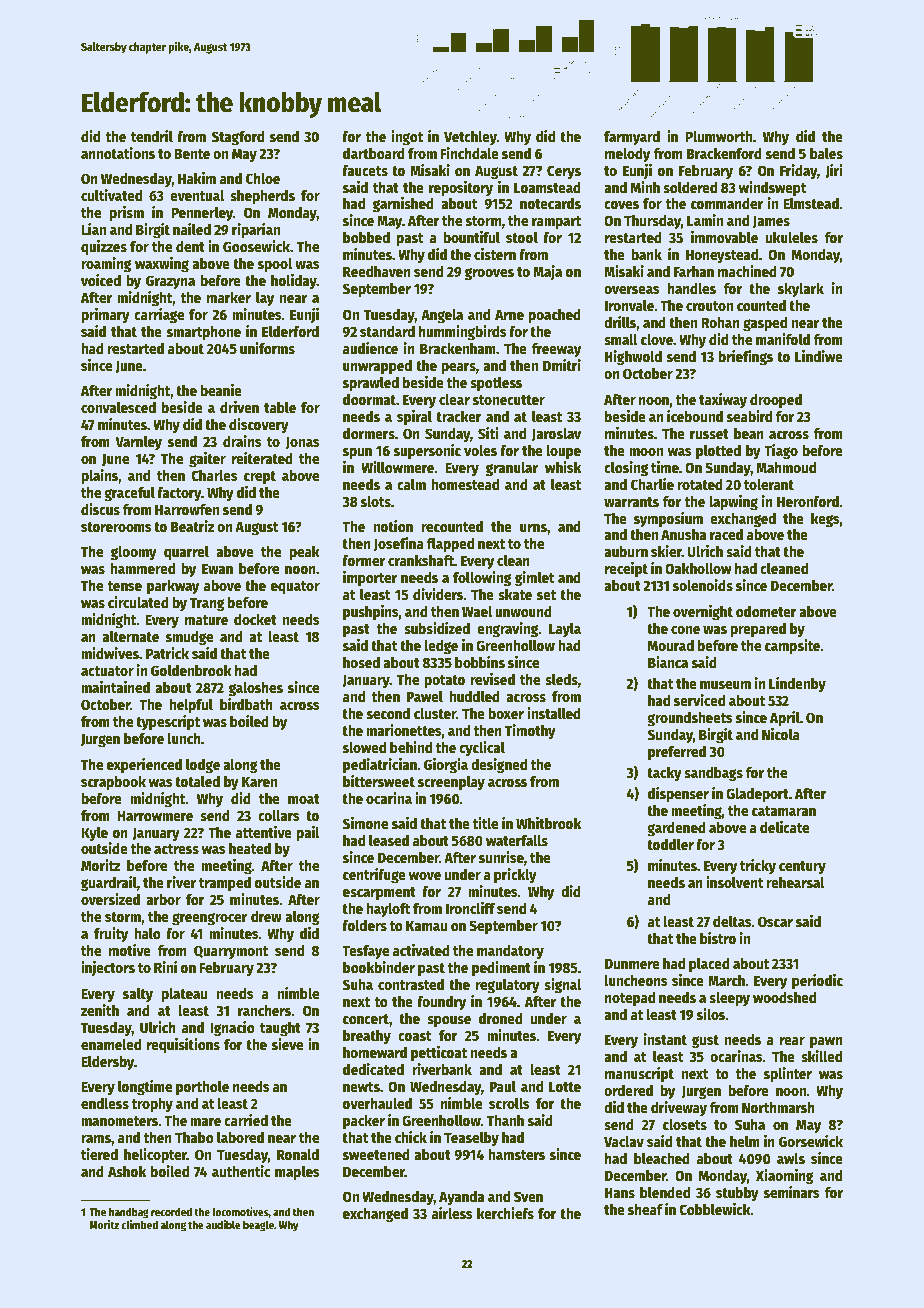 The width and height of the screenshot is (924, 1308). I want to click on seabird, so click(749, 416).
